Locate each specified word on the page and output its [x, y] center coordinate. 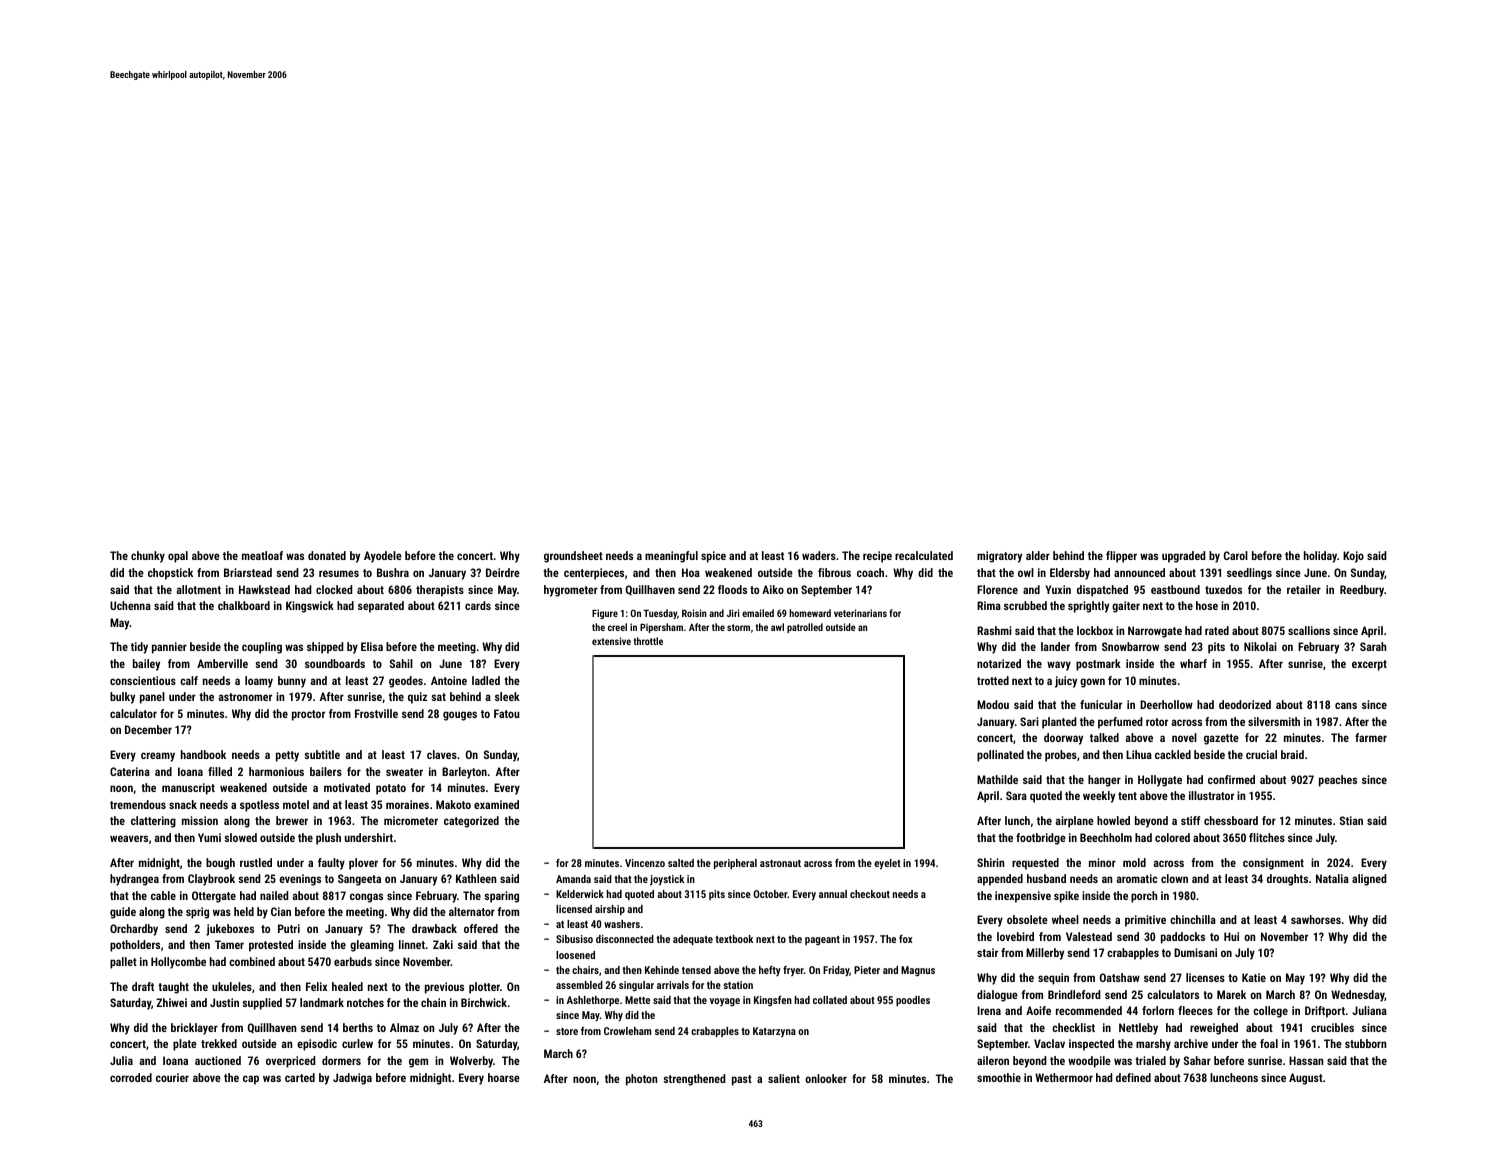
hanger [1104, 781]
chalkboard [244, 605]
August [1306, 1079]
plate [185, 1045]
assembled [579, 985]
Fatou [507, 713]
